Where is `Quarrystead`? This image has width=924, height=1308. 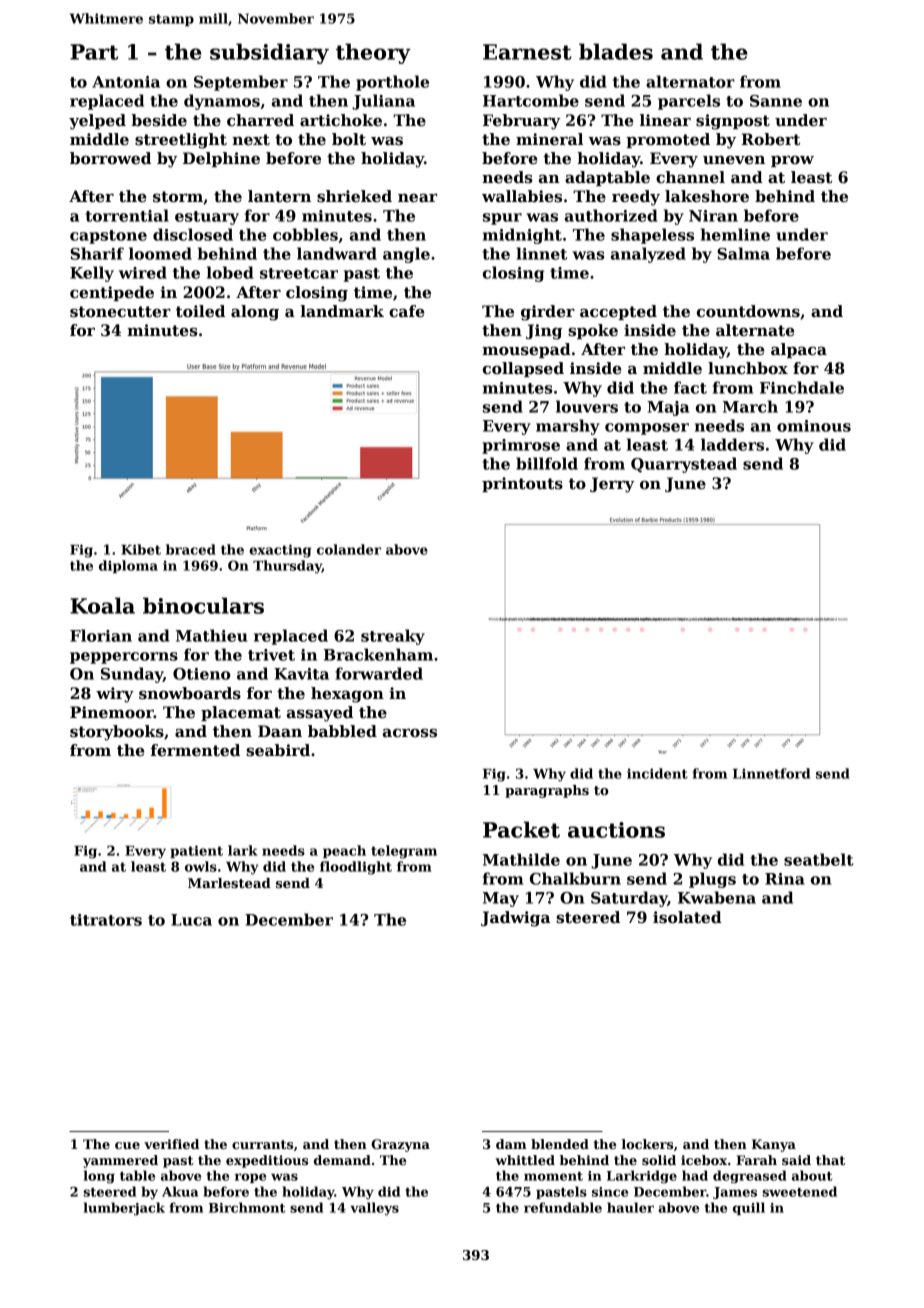 Quarrystead is located at coordinates (684, 465).
